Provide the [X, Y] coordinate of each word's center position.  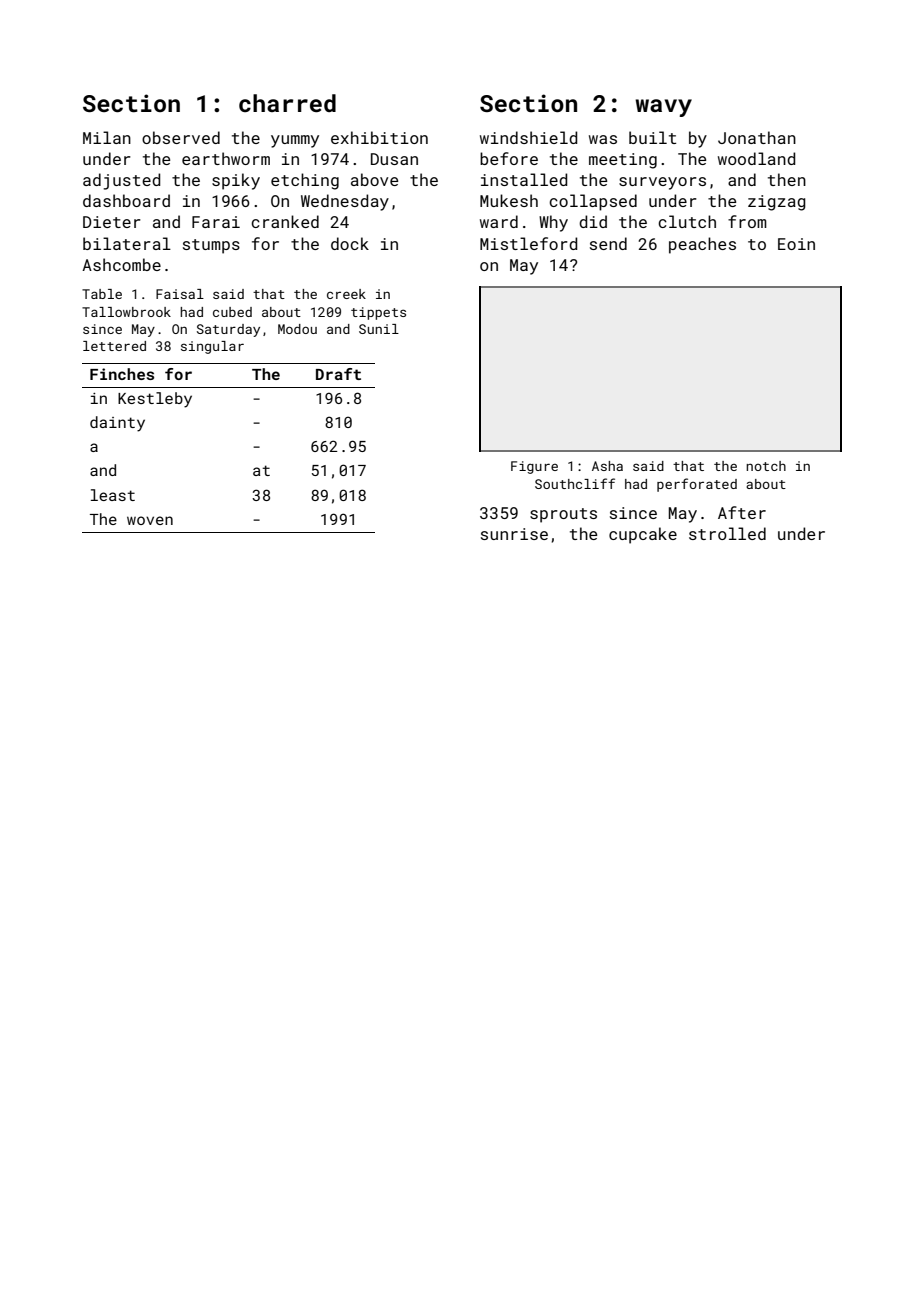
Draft [338, 374]
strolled [727, 533]
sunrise [514, 534]
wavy [663, 108]
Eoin [796, 244]
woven [150, 520]
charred [287, 103]
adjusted [121, 181]
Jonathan [757, 137]
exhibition [379, 137]
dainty [117, 424]
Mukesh [509, 200]
